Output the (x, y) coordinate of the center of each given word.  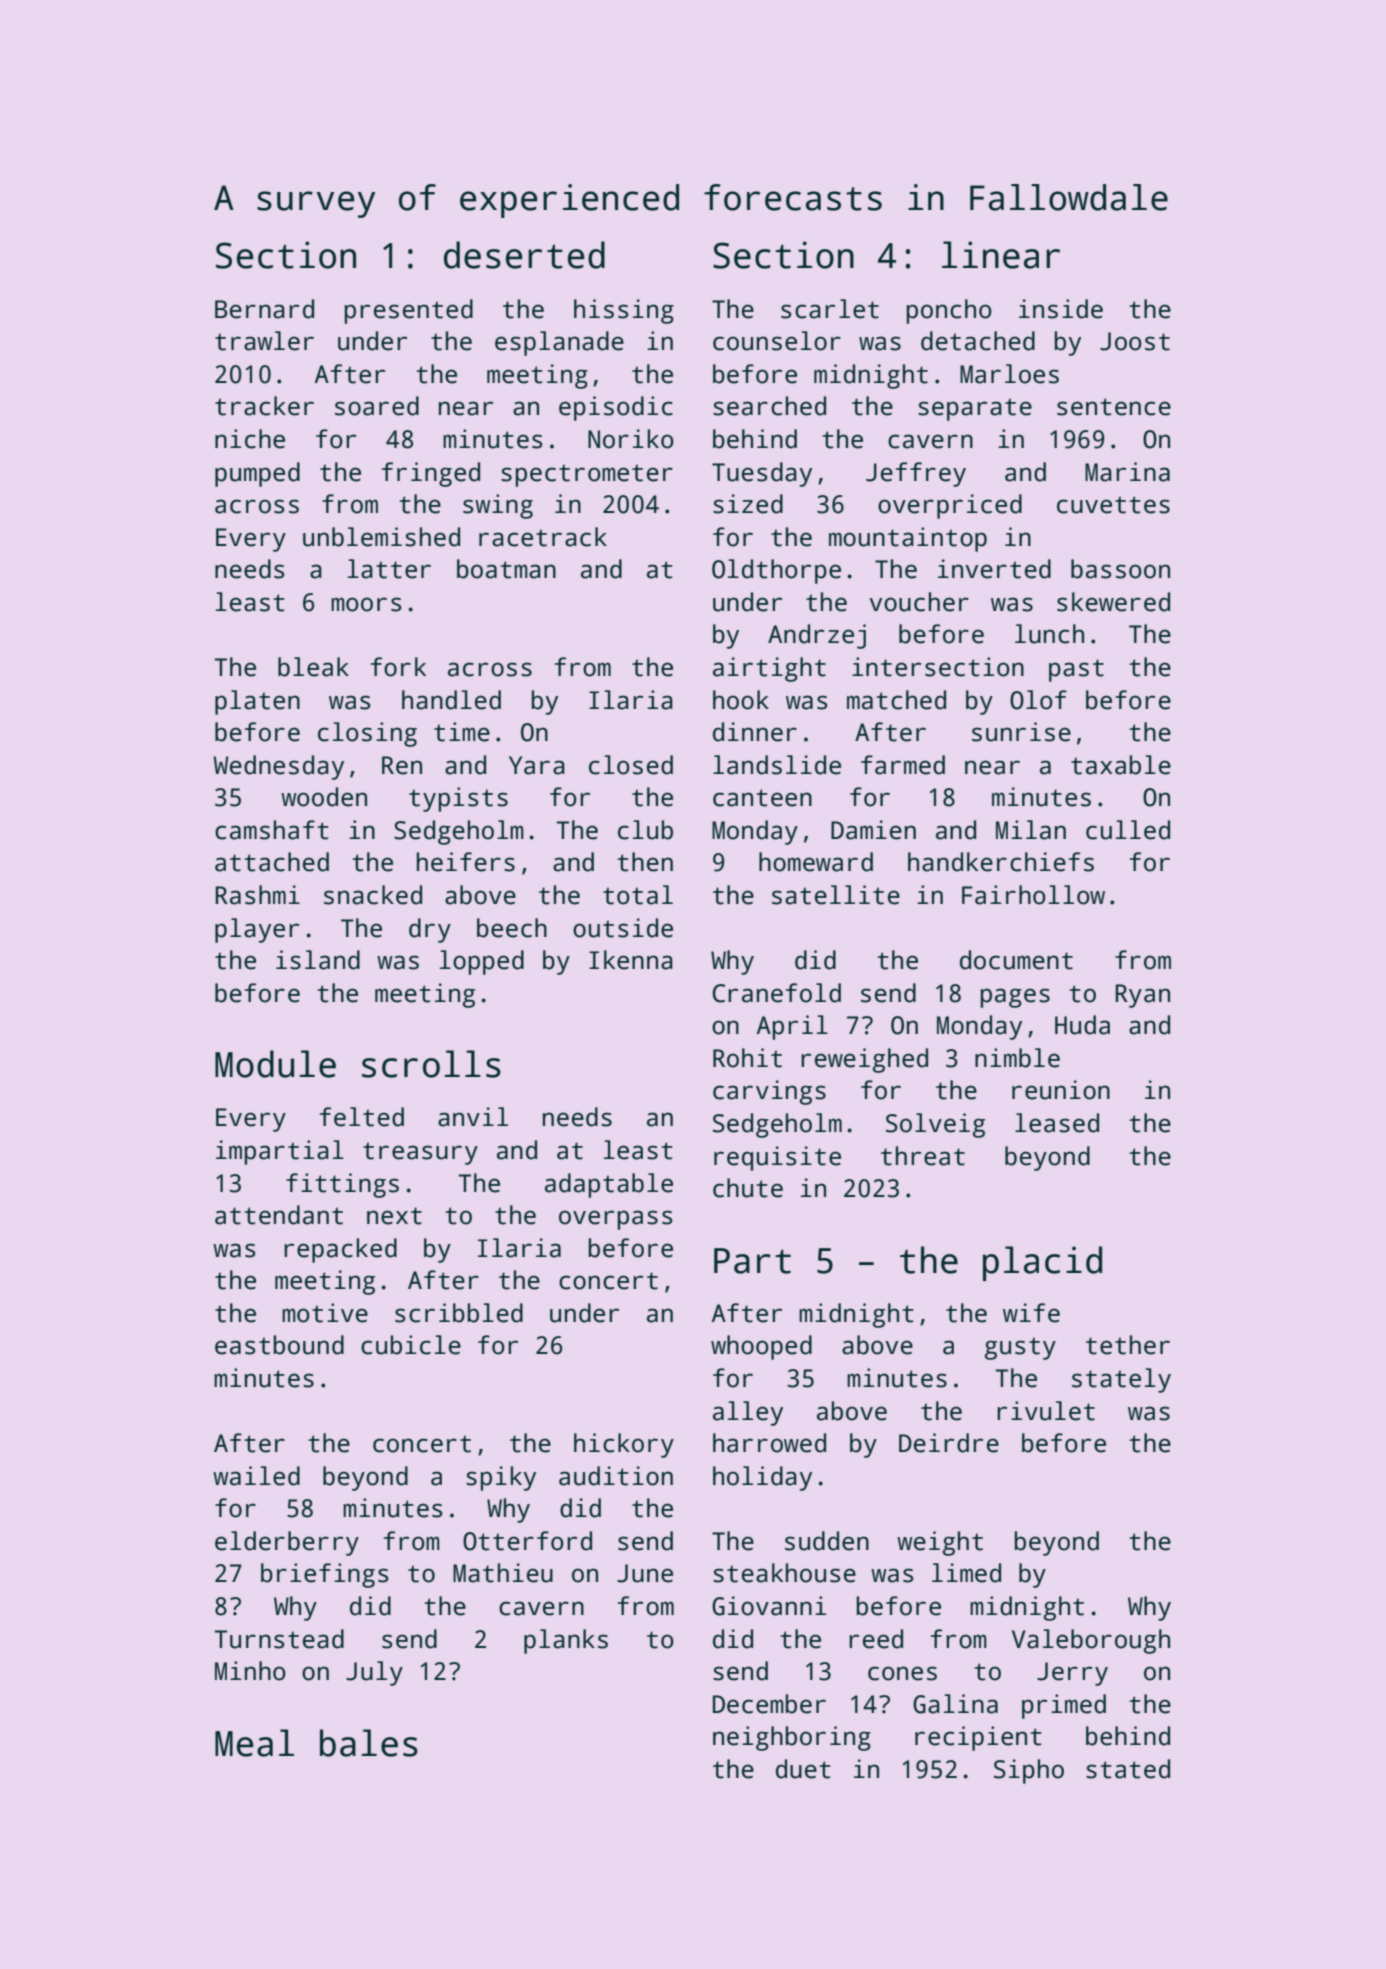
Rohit (747, 1058)
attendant (279, 1215)
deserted (524, 255)
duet (803, 1769)
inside (1061, 309)
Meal (254, 1743)
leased (1057, 1123)
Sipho (1029, 1771)
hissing (624, 311)
